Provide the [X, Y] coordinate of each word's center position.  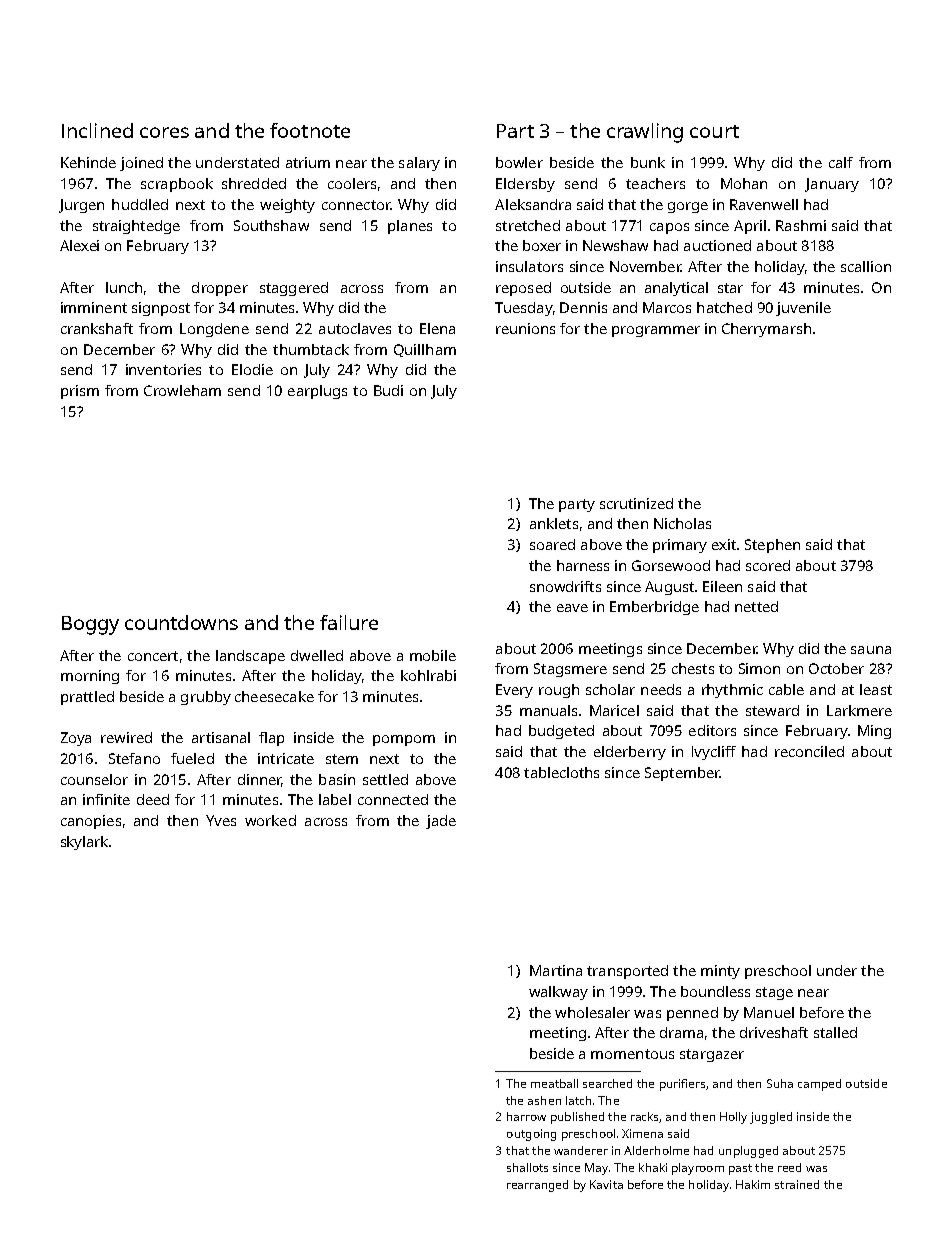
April [750, 227]
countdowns [181, 622]
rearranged [537, 1186]
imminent [94, 307]
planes [410, 227]
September [682, 774]
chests [693, 668]
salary [419, 164]
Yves [221, 820]
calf [841, 162]
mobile [433, 655]
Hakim [753, 1184]
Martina [556, 970]
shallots [527, 1167]
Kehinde [88, 162]
